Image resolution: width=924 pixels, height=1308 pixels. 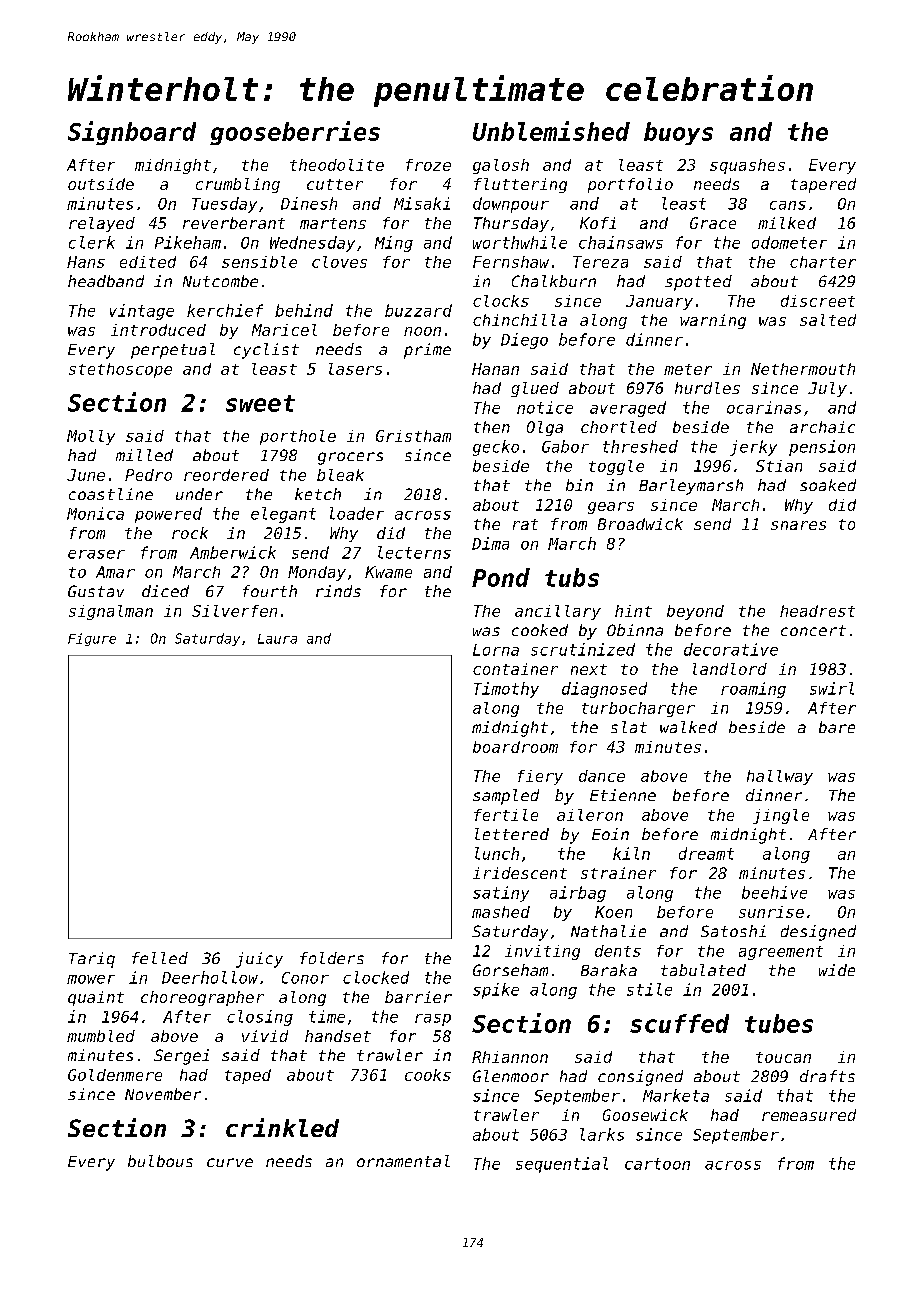 I want to click on reordered, so click(x=226, y=475).
